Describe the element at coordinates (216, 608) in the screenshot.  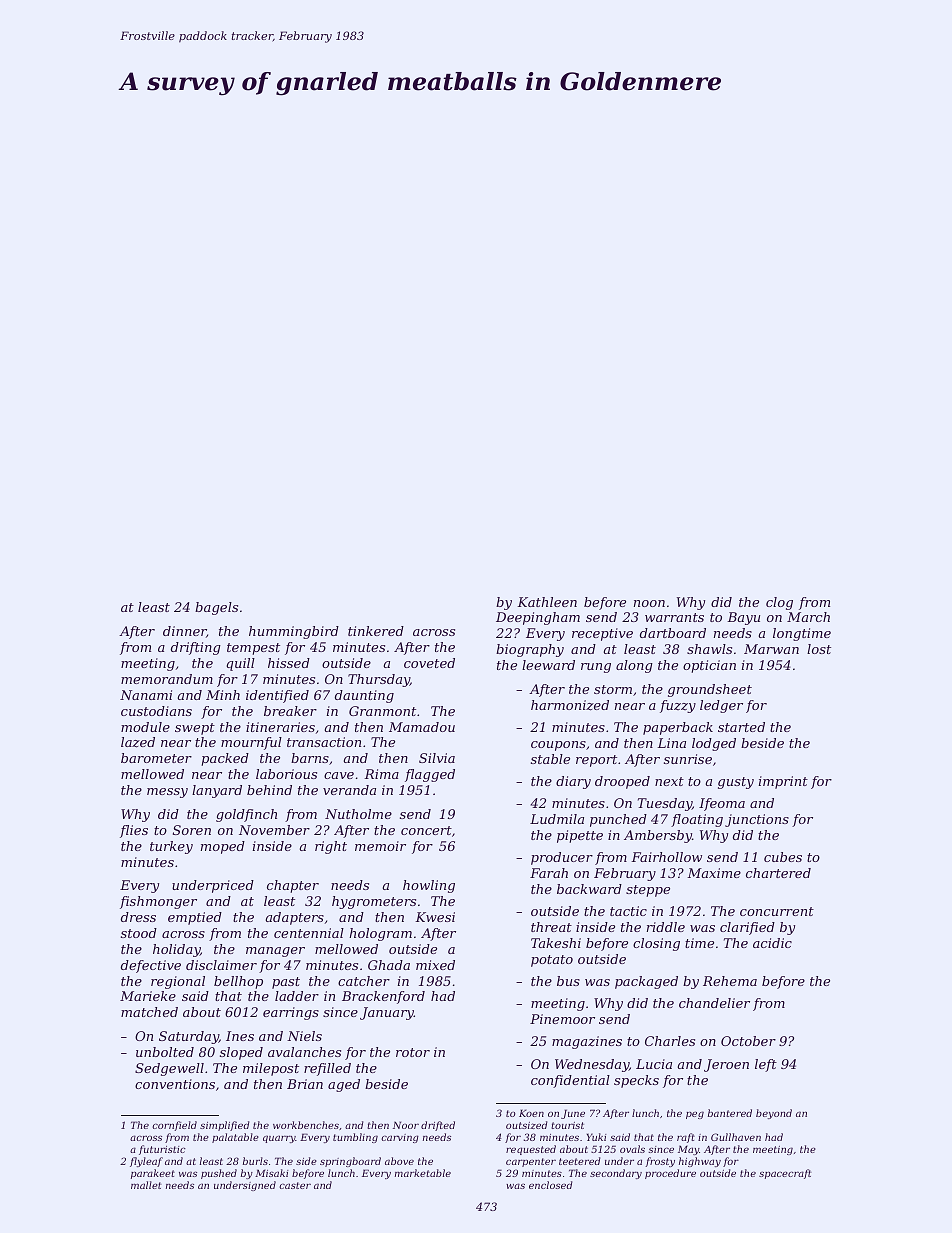
I see `bagels` at that location.
